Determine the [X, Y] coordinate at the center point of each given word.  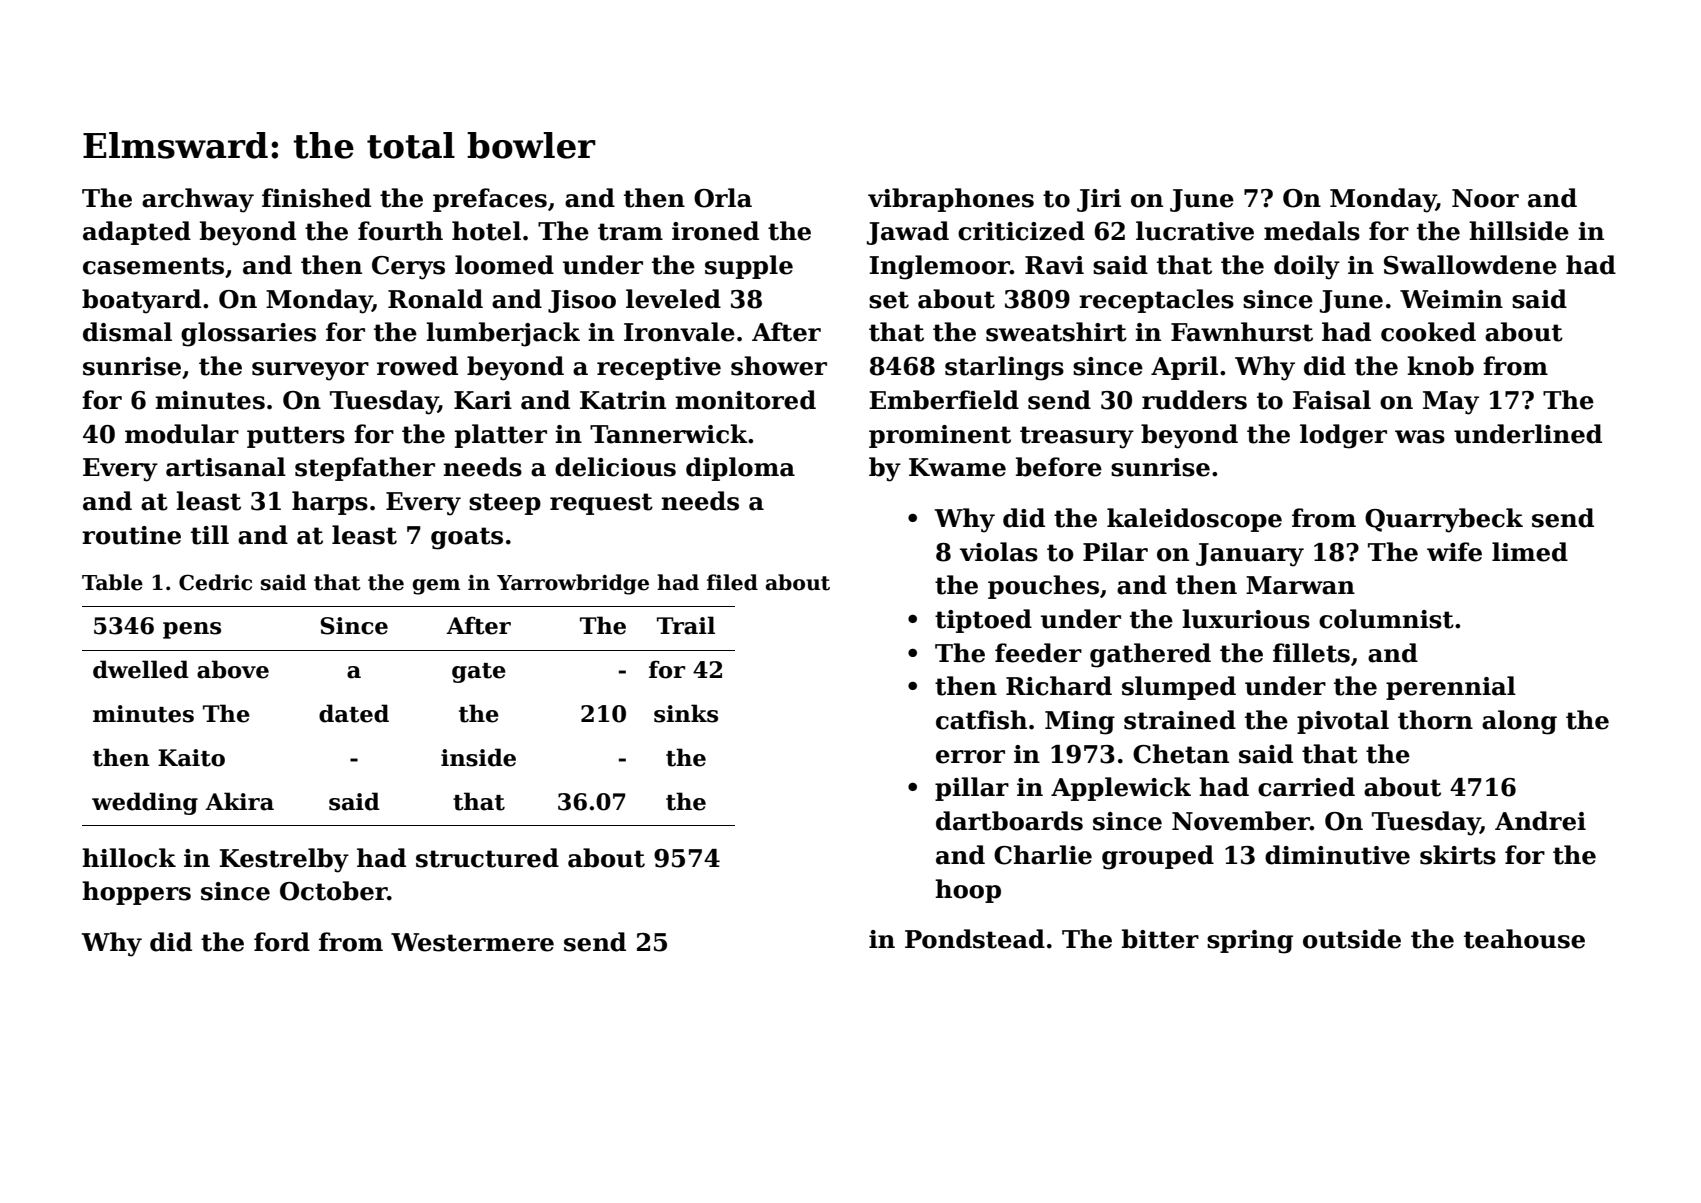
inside [478, 757]
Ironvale [679, 332]
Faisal [1332, 400]
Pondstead [975, 939]
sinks [686, 713]
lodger [1343, 436]
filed [732, 582]
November [1241, 821]
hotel [486, 231]
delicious [615, 467]
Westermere [472, 942]
